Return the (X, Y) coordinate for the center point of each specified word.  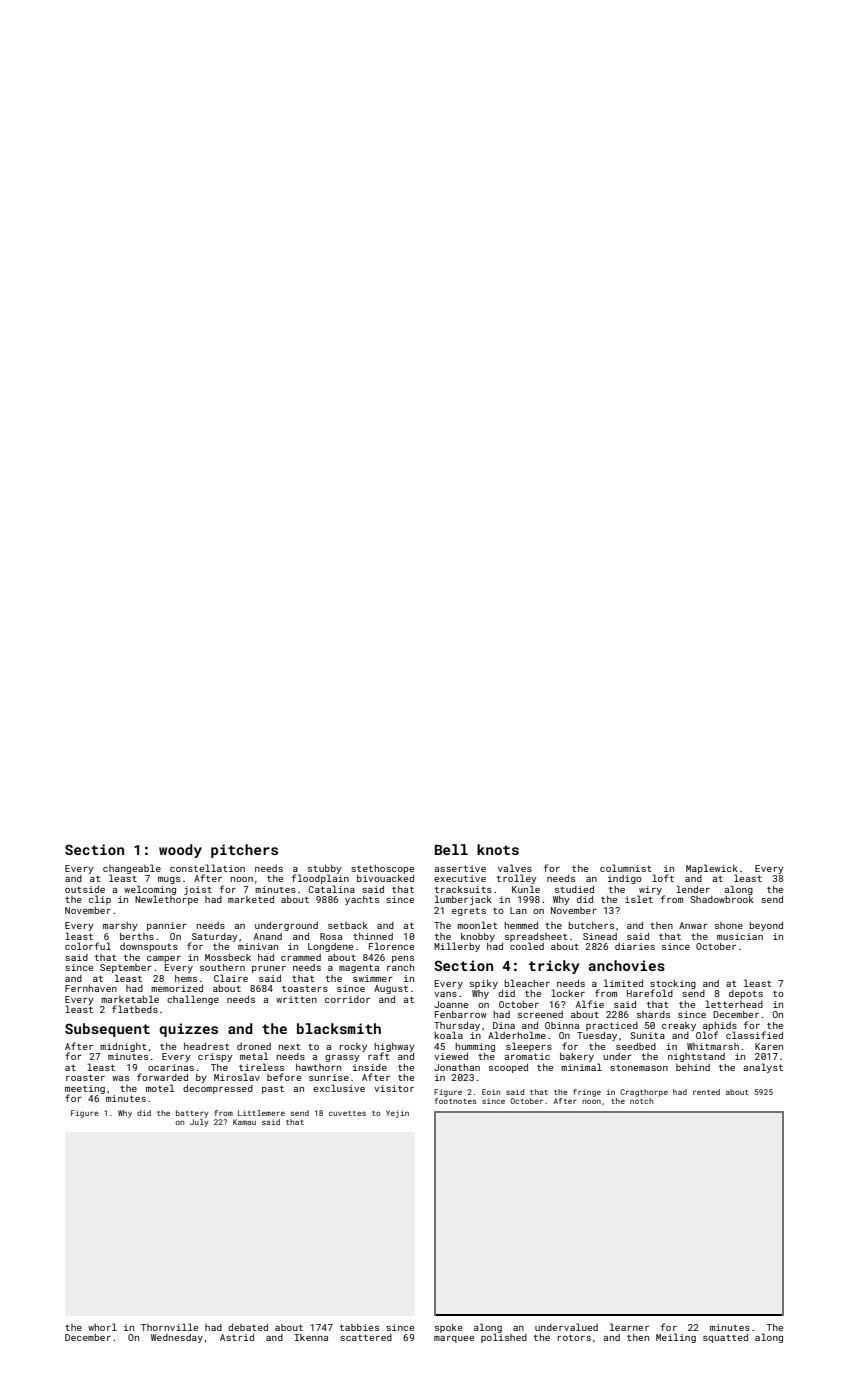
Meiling (676, 1338)
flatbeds (135, 1009)
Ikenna (311, 1337)
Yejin (397, 1114)
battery (192, 1114)
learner (629, 1327)
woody (180, 851)
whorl (102, 1327)
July (199, 1123)
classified (754, 1035)
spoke (449, 1328)
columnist (626, 868)
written (296, 999)
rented (706, 1092)
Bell (451, 849)
